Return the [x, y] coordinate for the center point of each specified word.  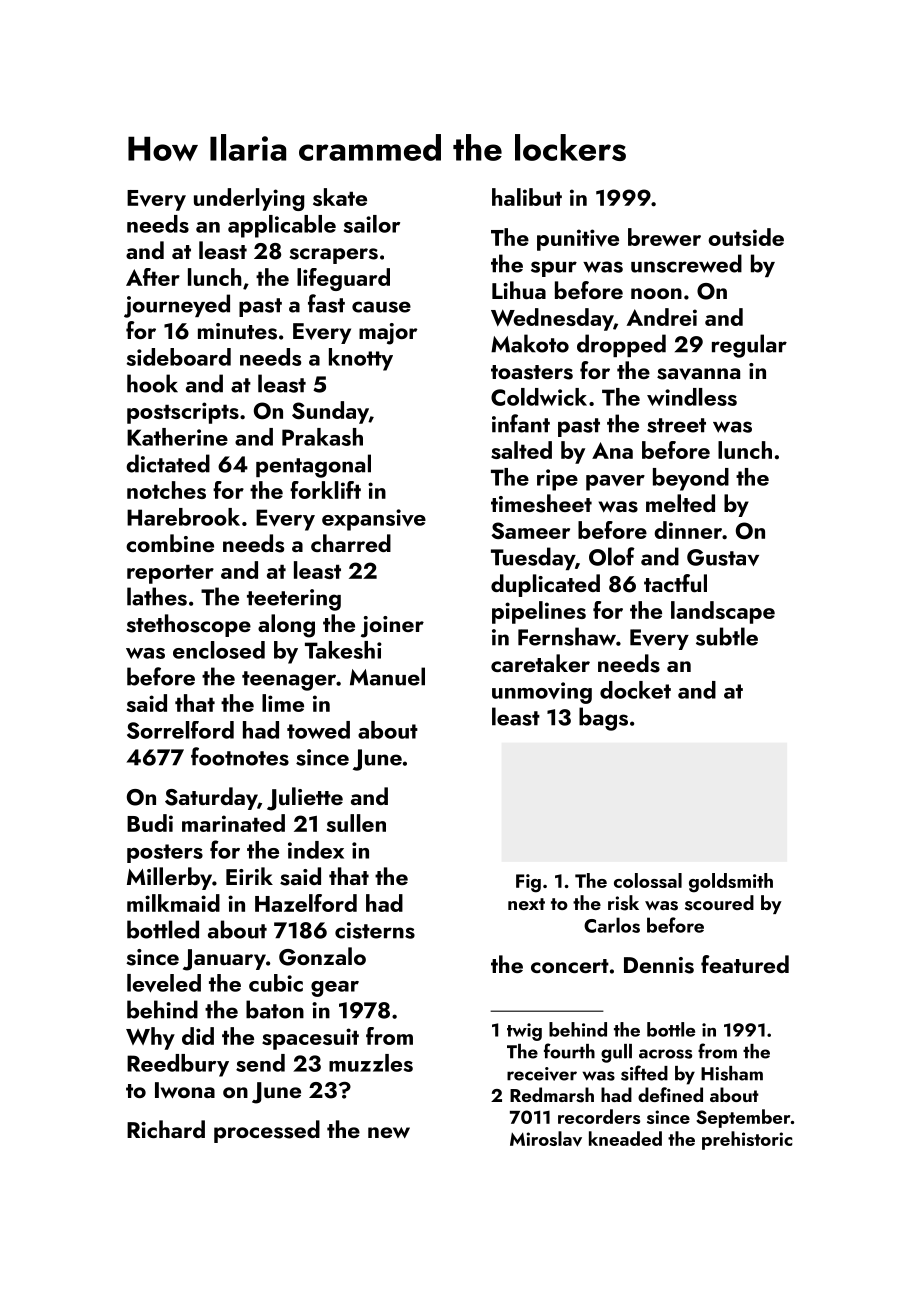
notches [166, 490]
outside [746, 237]
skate [340, 197]
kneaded [625, 1138]
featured [745, 964]
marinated [233, 823]
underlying [249, 199]
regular [749, 346]
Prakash [322, 437]
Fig [528, 883]
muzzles [371, 1063]
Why [150, 1038]
